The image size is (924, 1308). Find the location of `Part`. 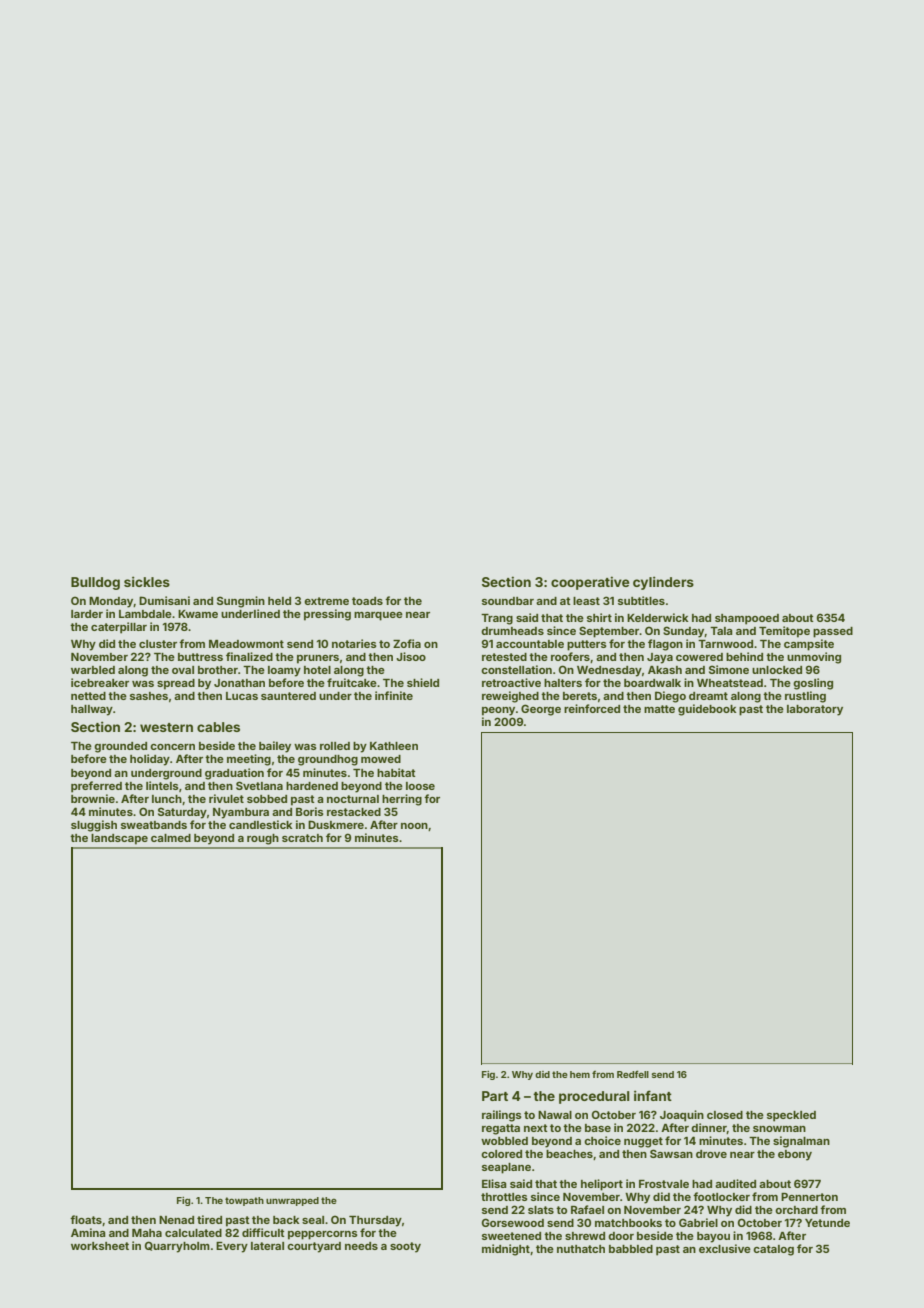

Part is located at coordinates (495, 1096).
